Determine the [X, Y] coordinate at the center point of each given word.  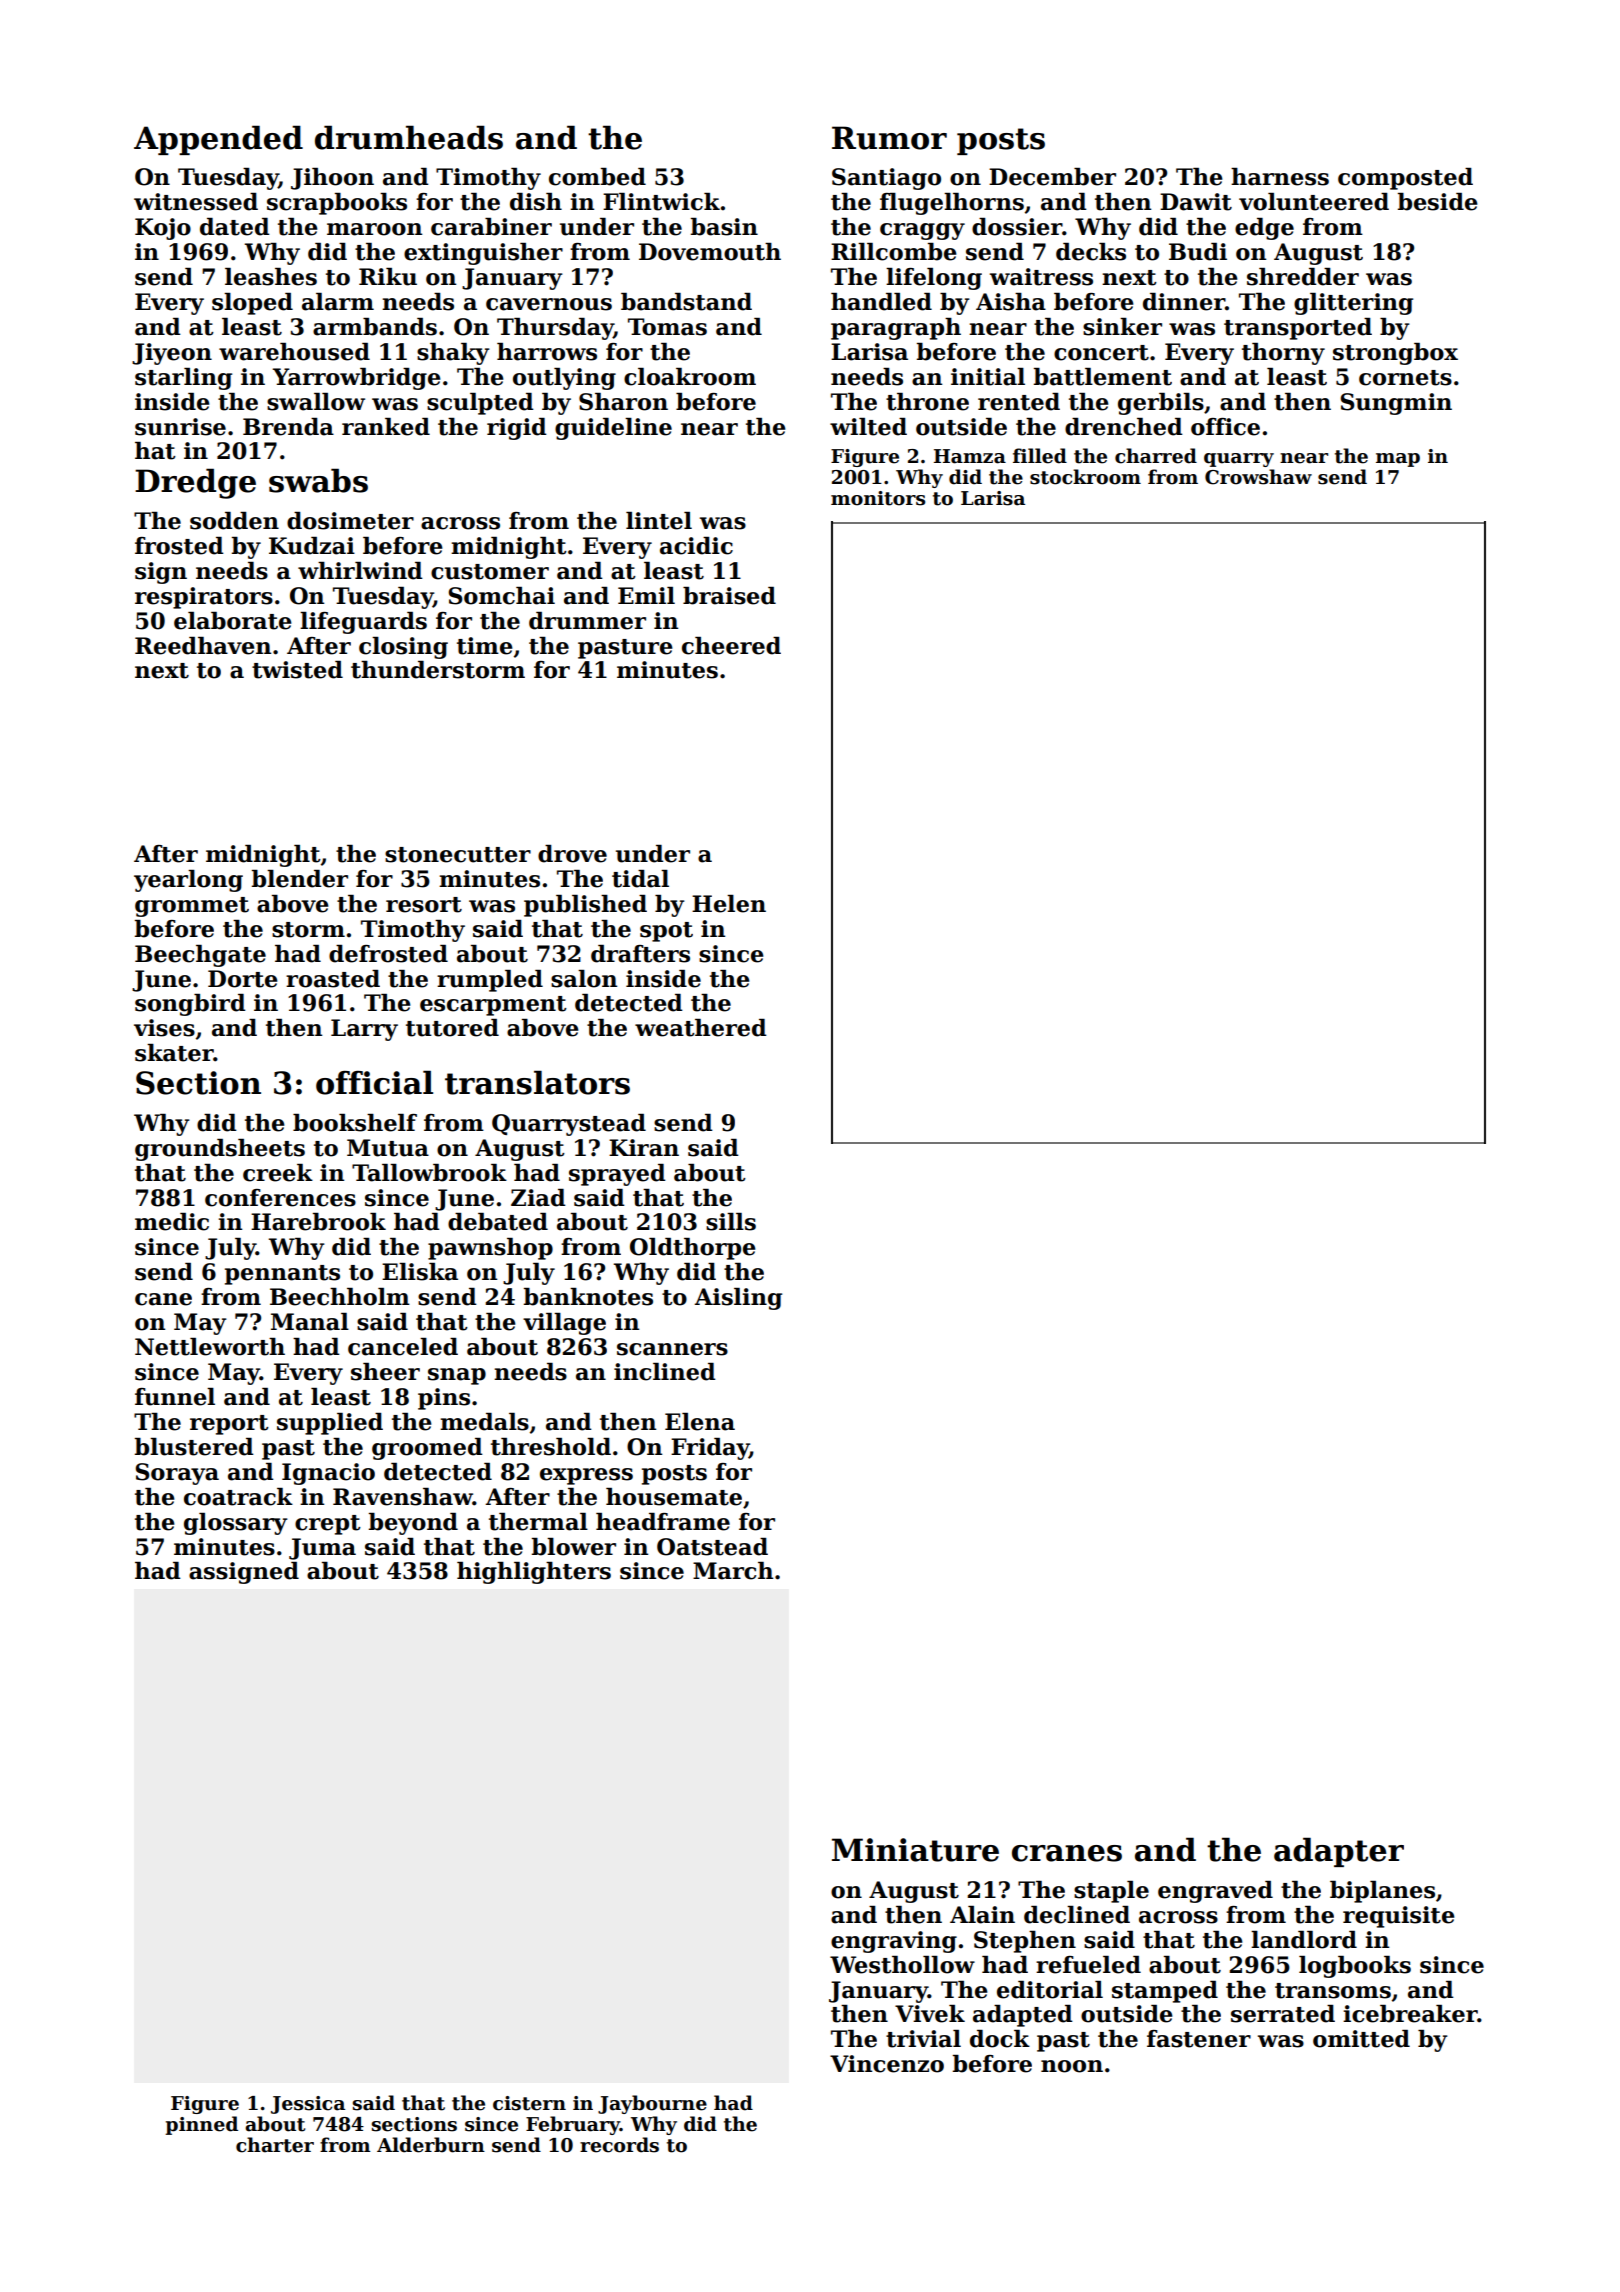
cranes [1067, 1853]
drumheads [409, 137]
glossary [236, 1524]
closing [403, 648]
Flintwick [661, 202]
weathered [701, 1028]
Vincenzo [887, 2064]
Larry [364, 1030]
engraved [1215, 1892]
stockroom [1085, 477]
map [1398, 460]
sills [731, 1222]
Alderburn [431, 2145]
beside [1438, 202]
